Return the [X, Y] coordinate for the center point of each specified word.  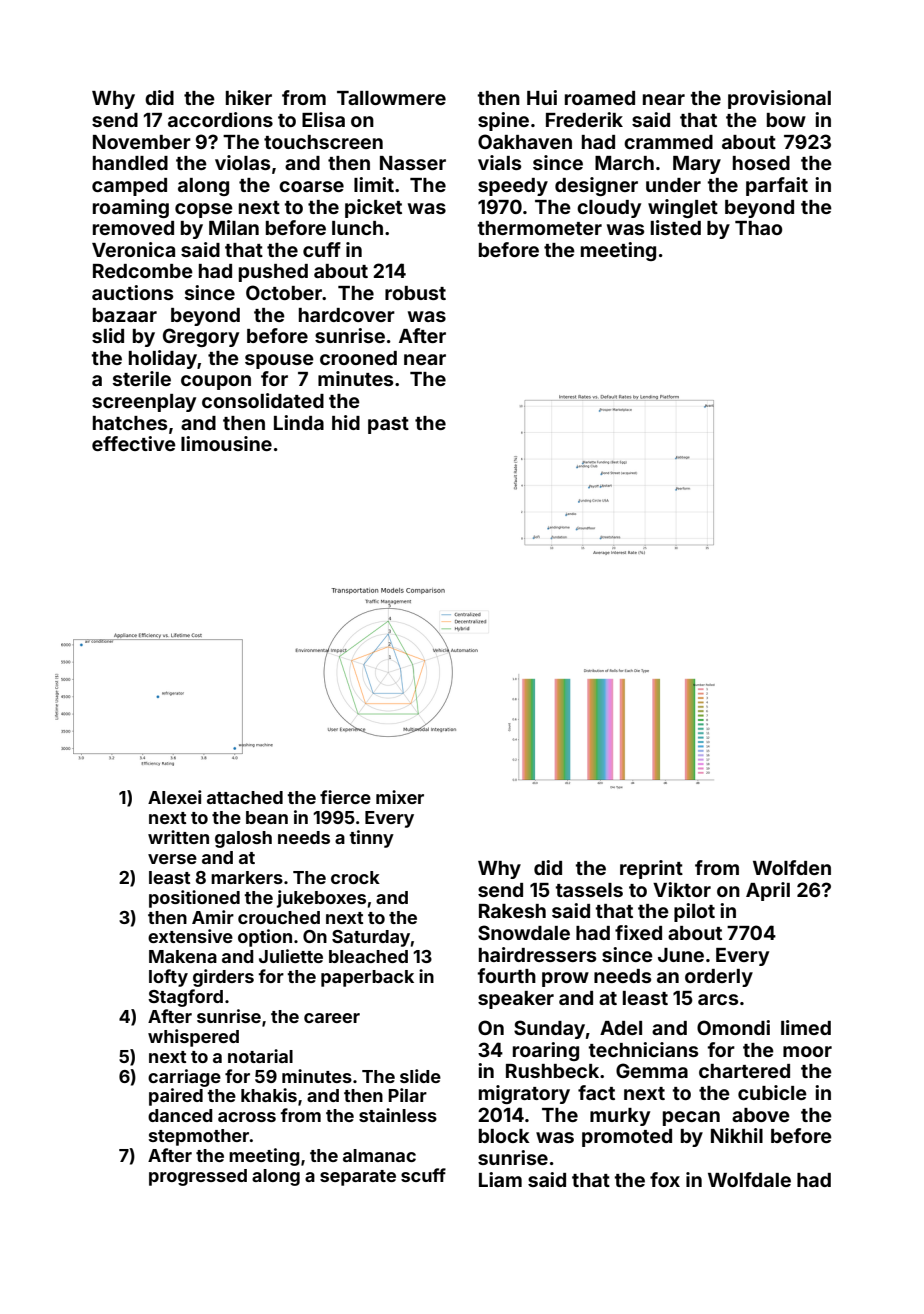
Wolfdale [749, 1179]
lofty [168, 978]
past [388, 425]
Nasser [413, 163]
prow [565, 979]
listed [676, 227]
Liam [500, 1179]
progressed [198, 1177]
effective [134, 443]
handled [130, 163]
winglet [683, 208]
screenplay [144, 403]
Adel [621, 1028]
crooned [358, 358]
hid [346, 422]
